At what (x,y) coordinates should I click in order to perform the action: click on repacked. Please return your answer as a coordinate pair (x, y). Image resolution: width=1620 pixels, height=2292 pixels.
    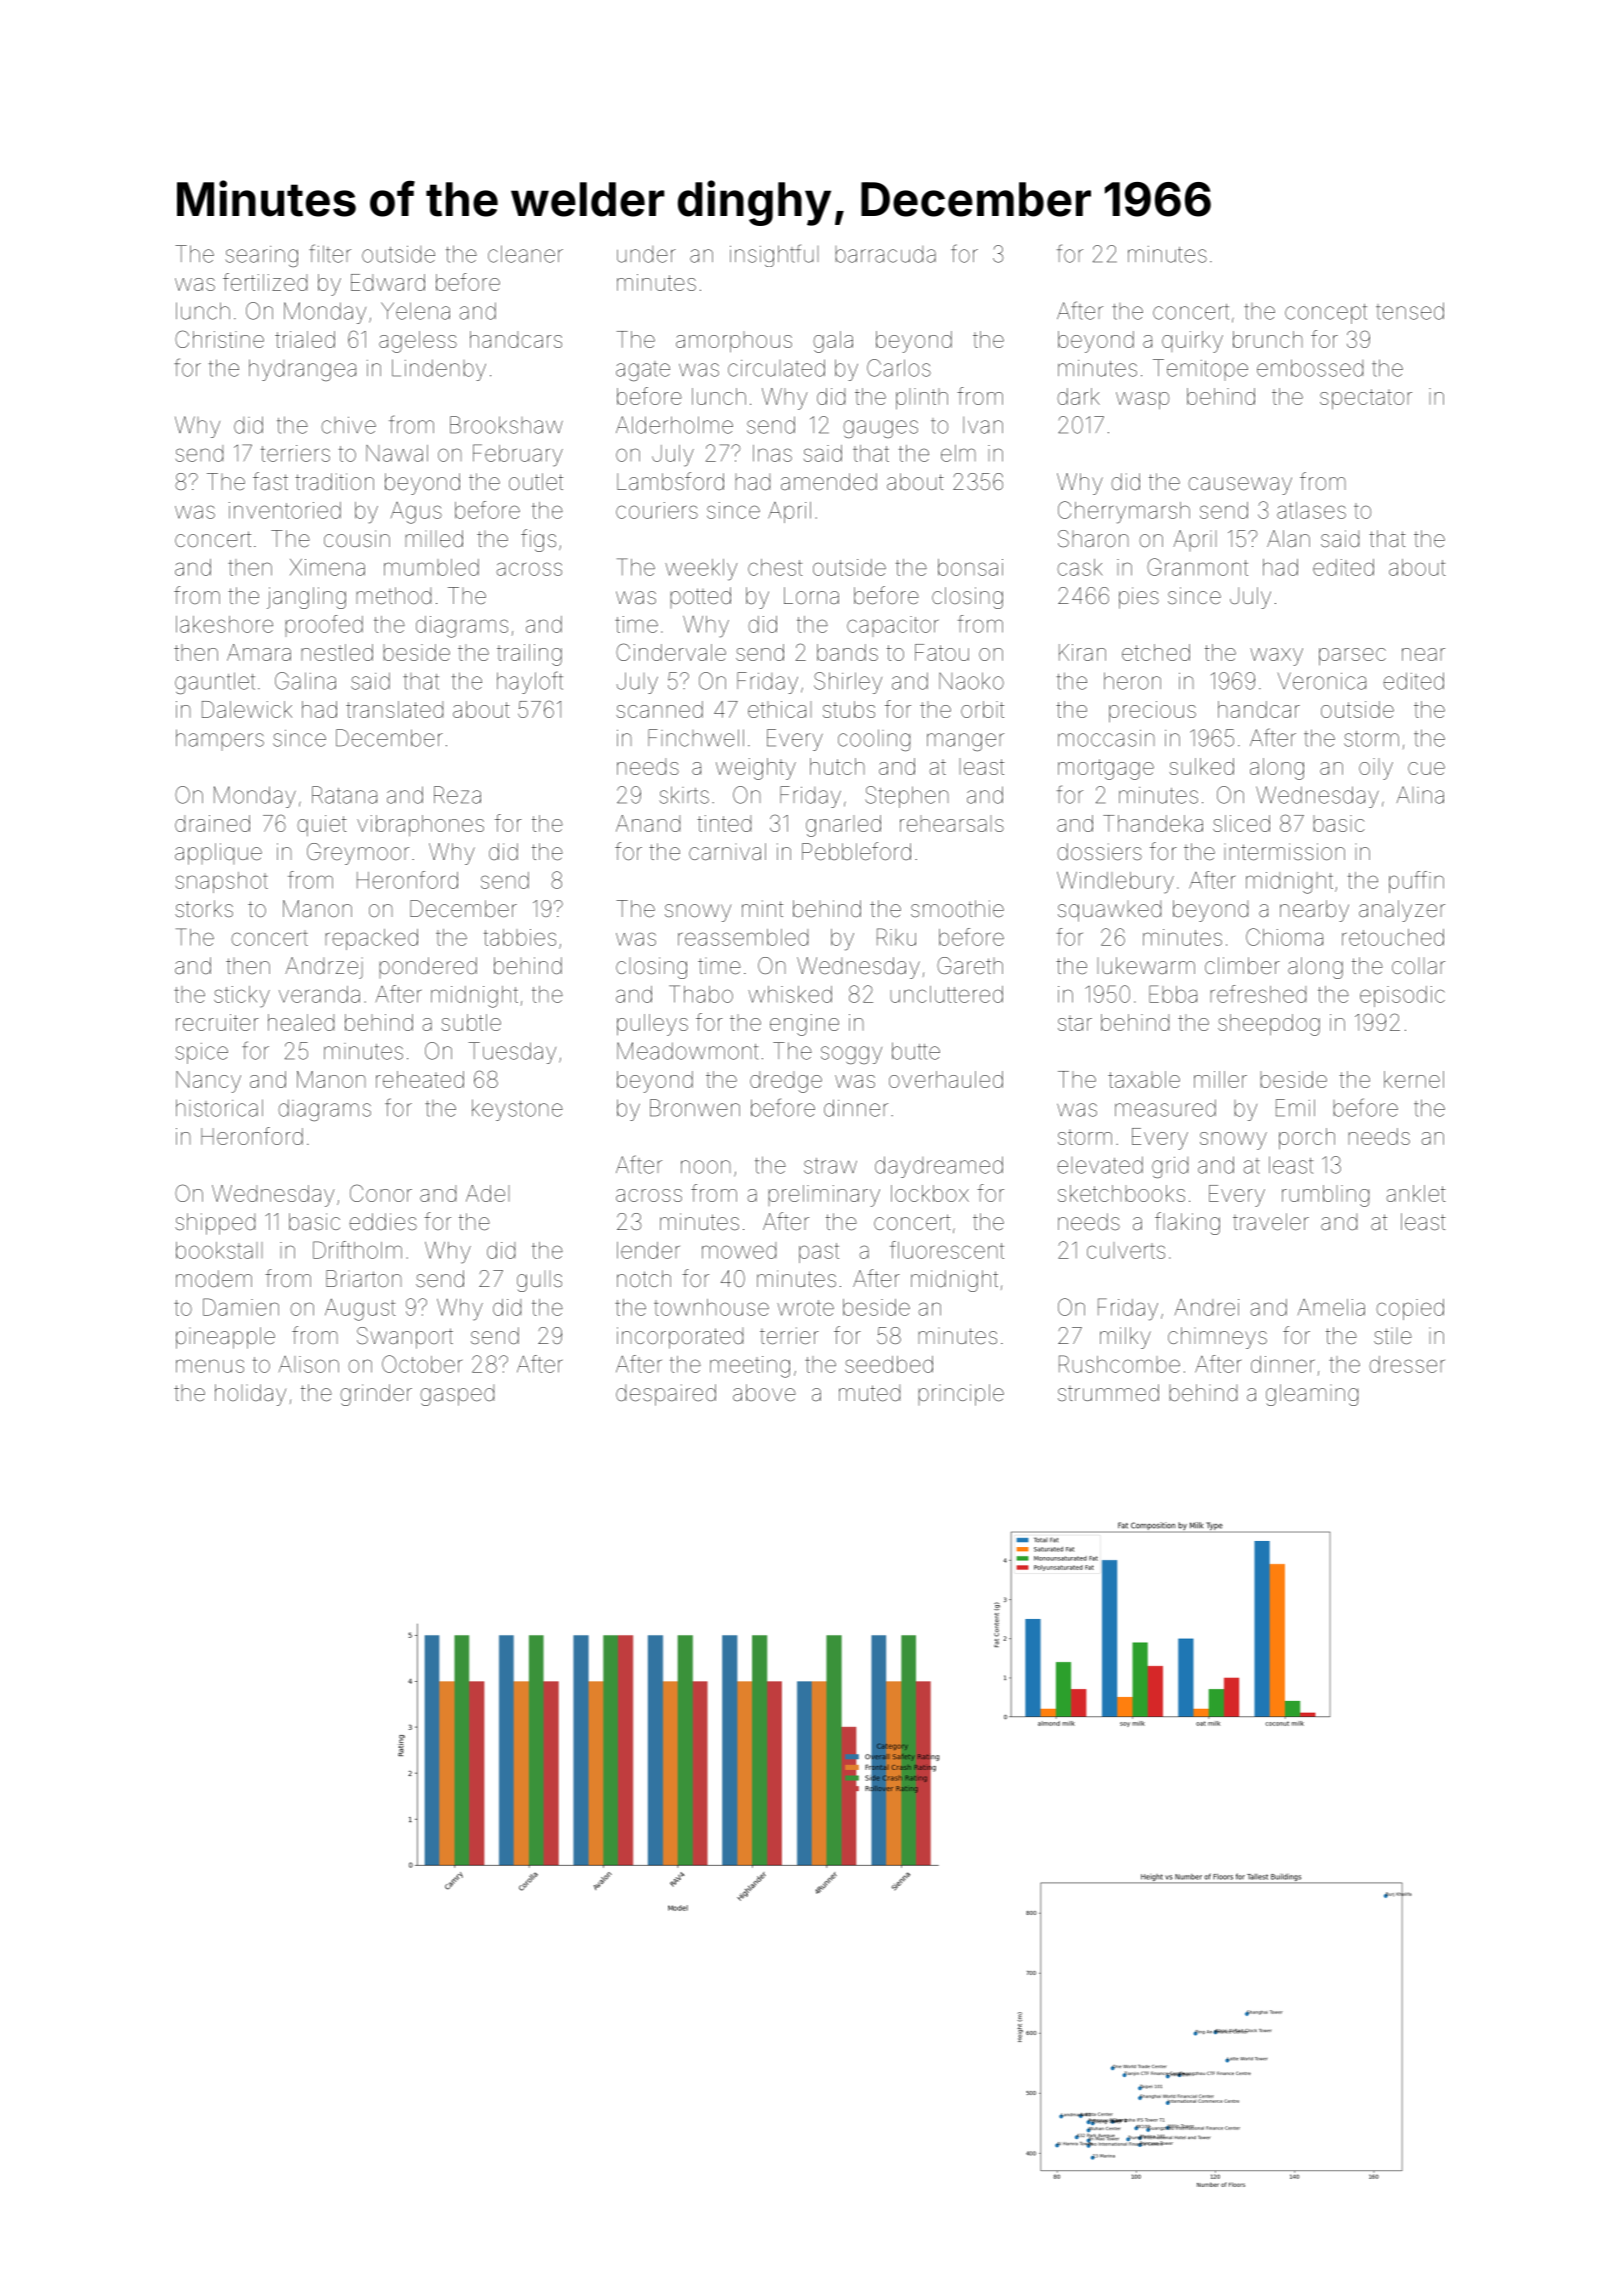
    Looking at the image, I should click on (371, 939).
